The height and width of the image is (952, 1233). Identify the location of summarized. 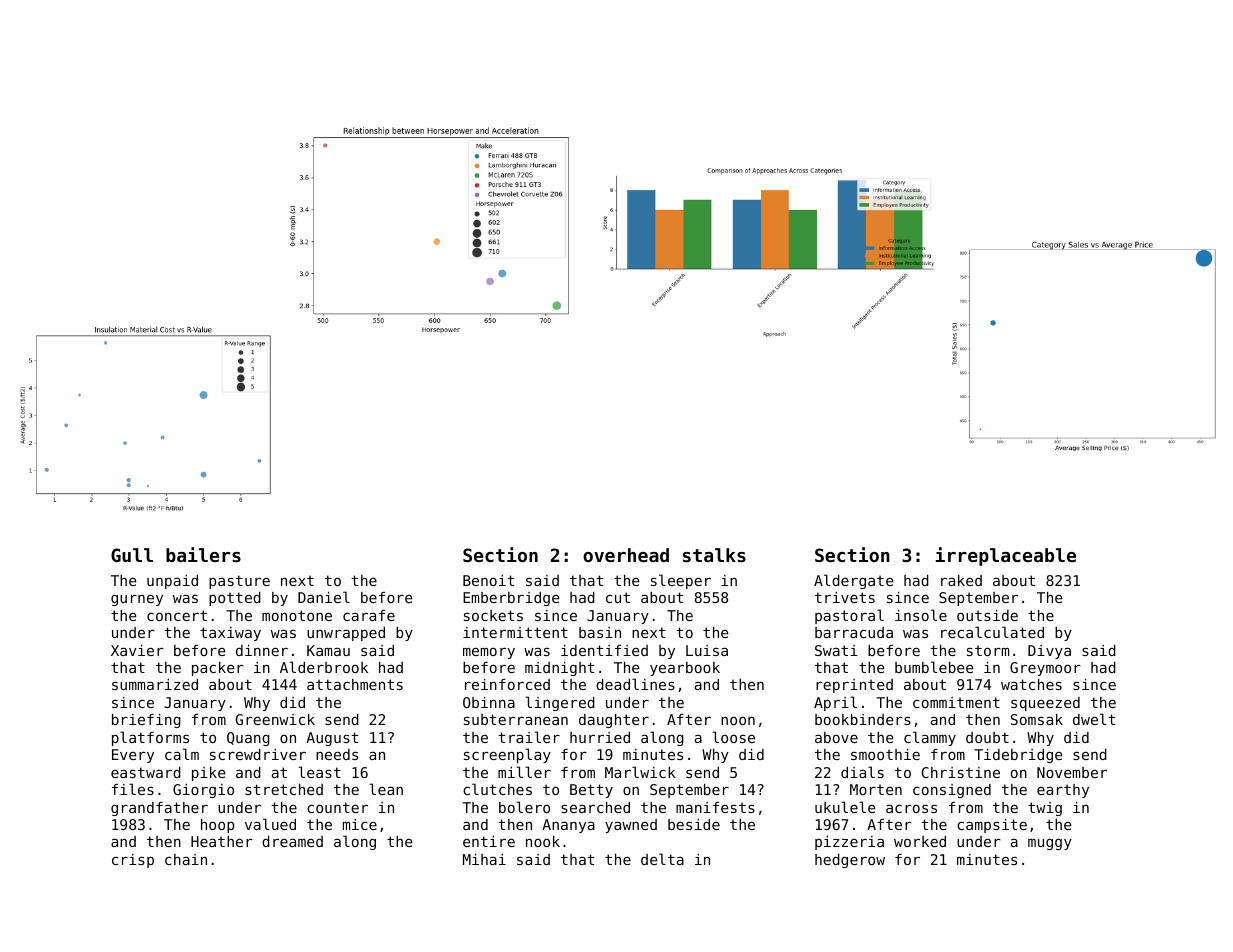
(155, 684).
